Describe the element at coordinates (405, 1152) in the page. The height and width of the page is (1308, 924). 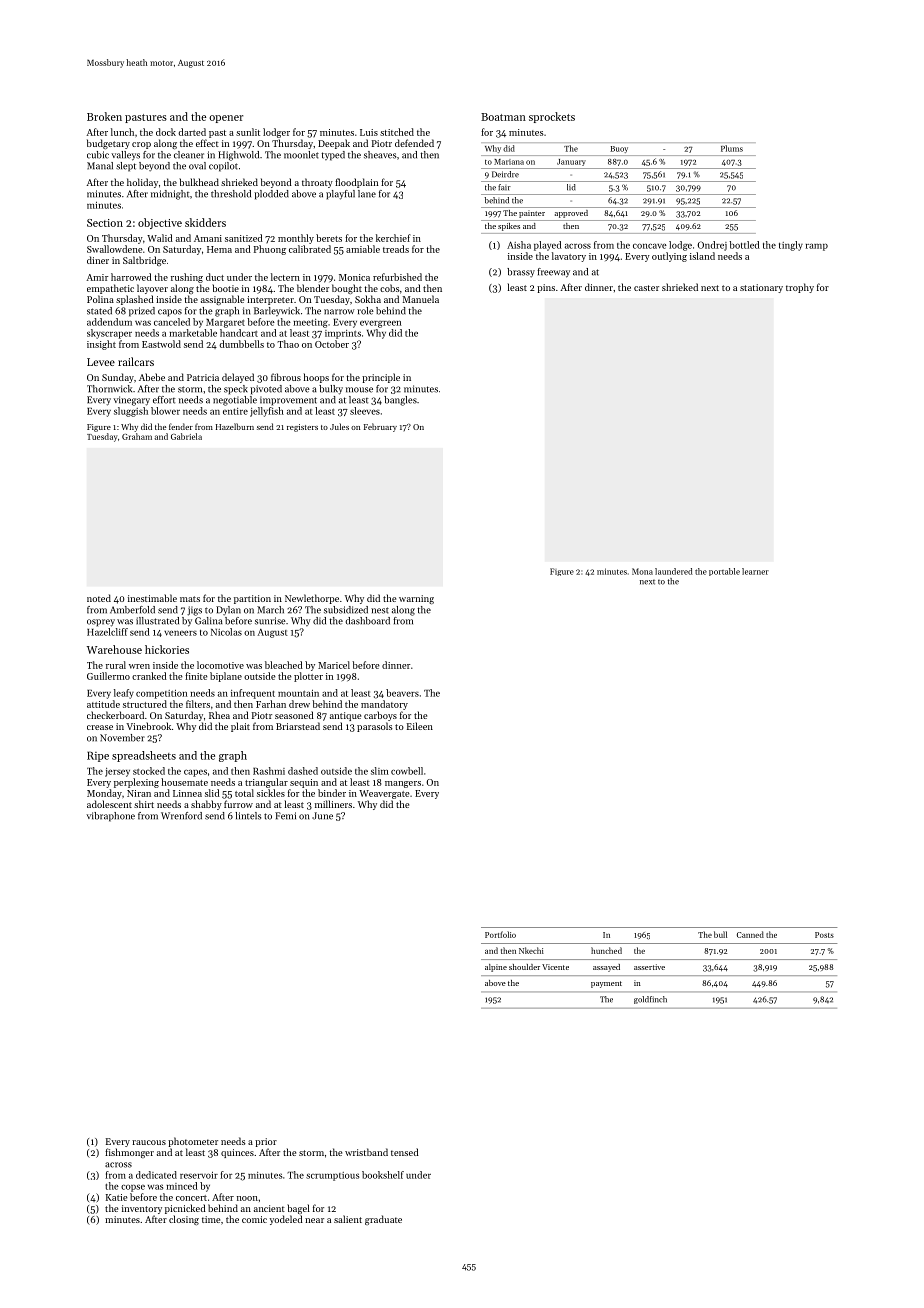
I see `tensed` at that location.
